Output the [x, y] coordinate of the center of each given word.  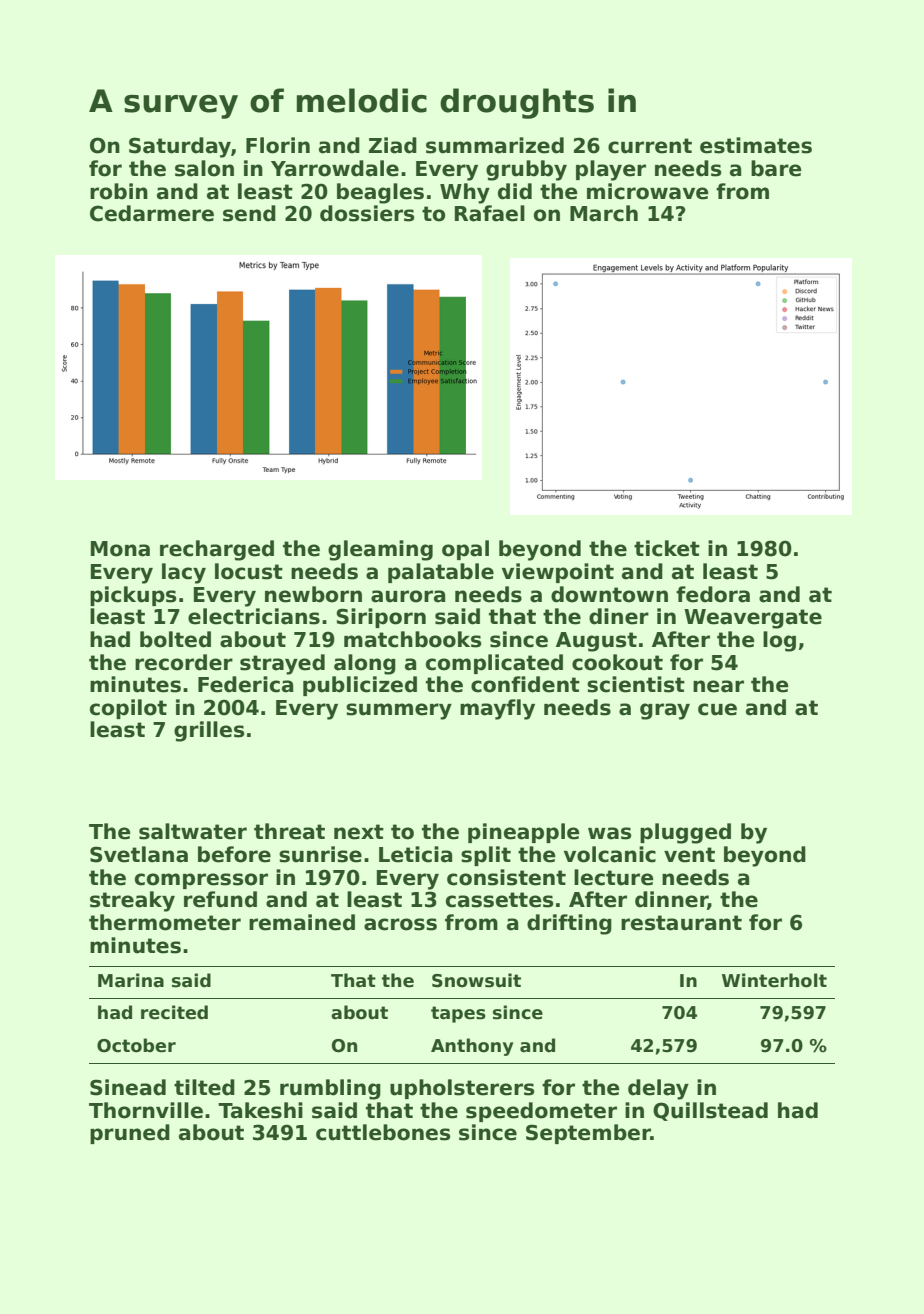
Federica [245, 684]
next [359, 832]
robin [119, 191]
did [515, 191]
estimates [756, 145]
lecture [614, 877]
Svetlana [139, 854]
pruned [130, 1134]
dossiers [367, 213]
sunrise [320, 854]
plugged [685, 833]
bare [776, 168]
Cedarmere [152, 213]
